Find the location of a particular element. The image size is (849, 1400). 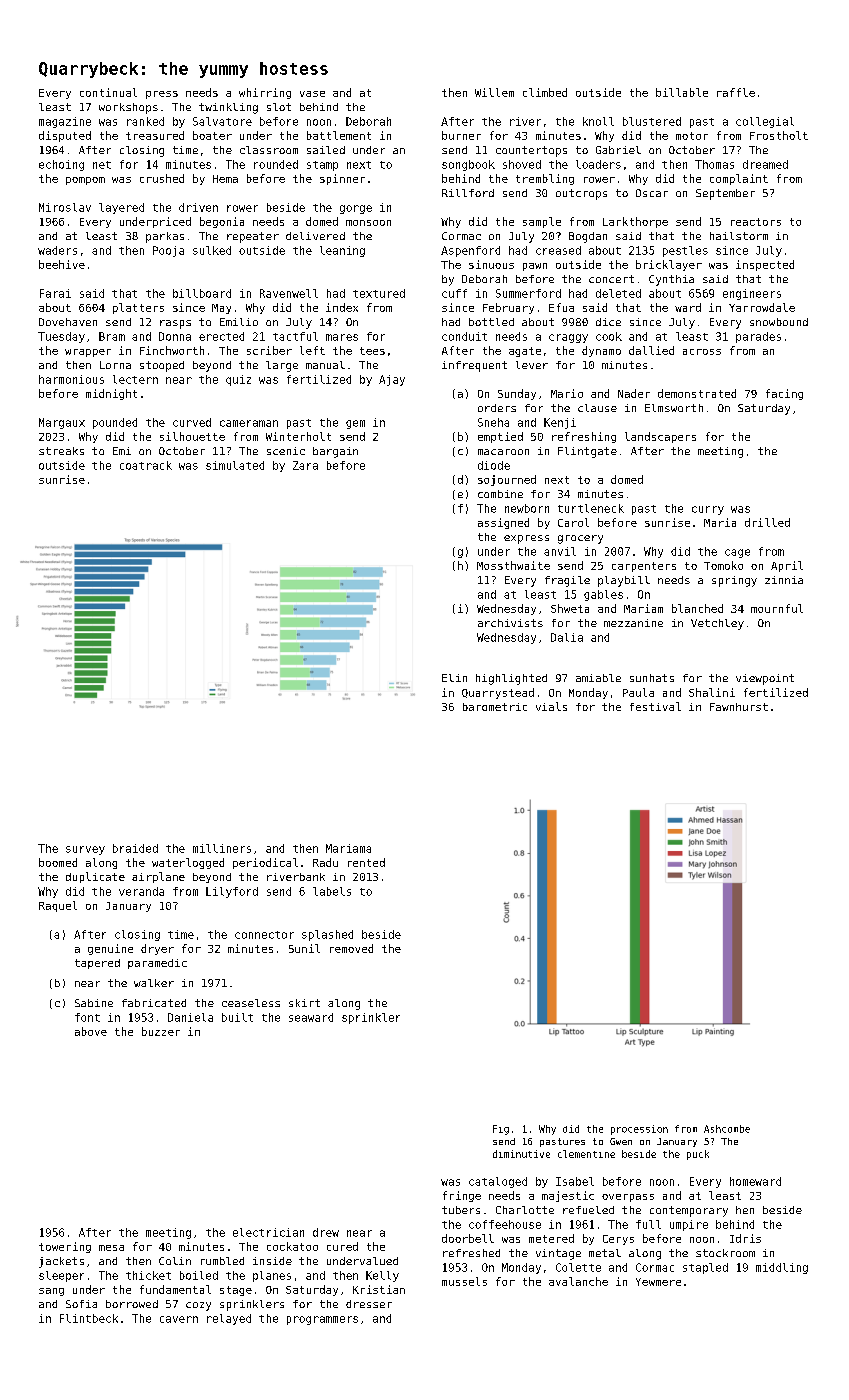

towering is located at coordinates (65, 1247).
